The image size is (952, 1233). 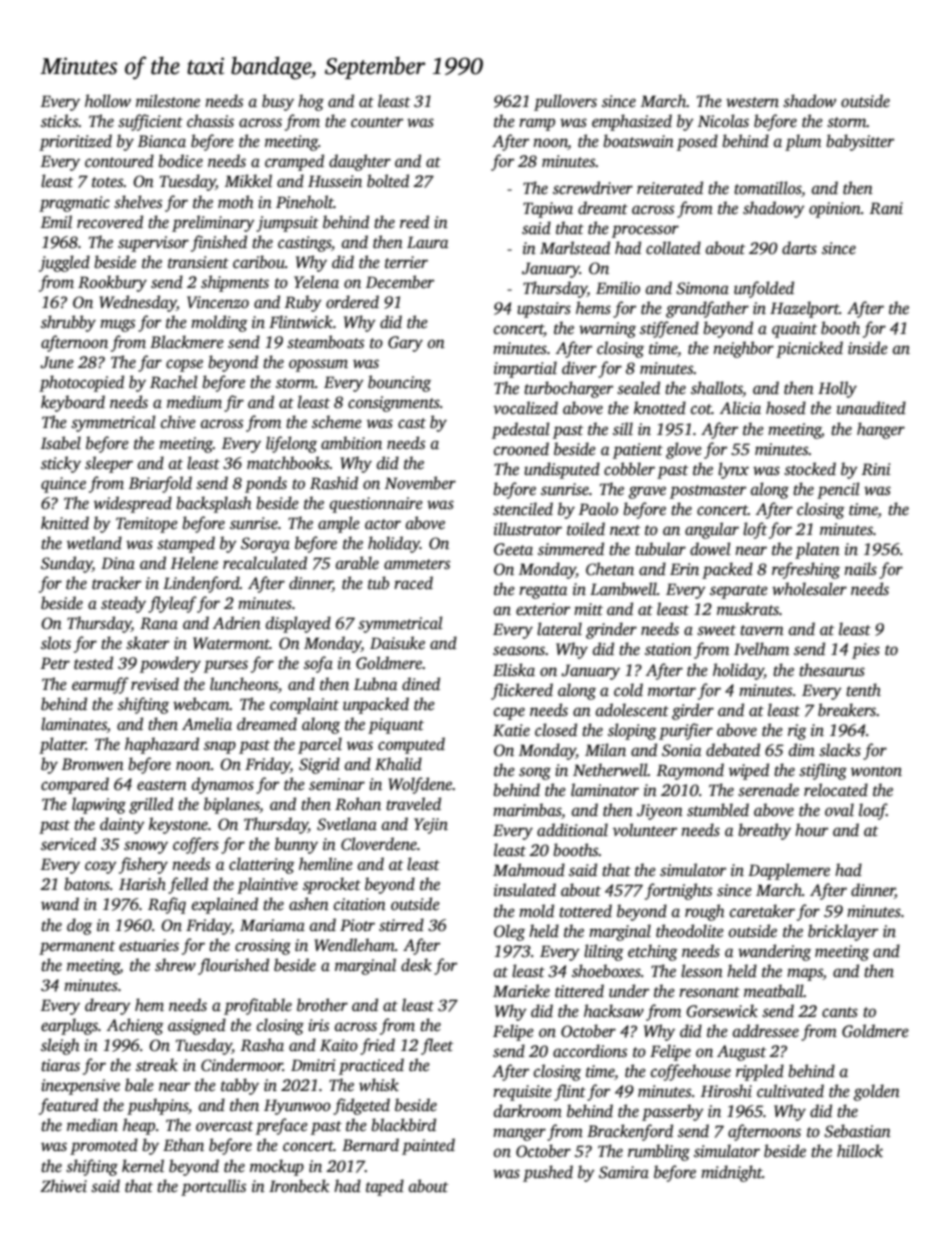 I want to click on hollow, so click(x=108, y=100).
